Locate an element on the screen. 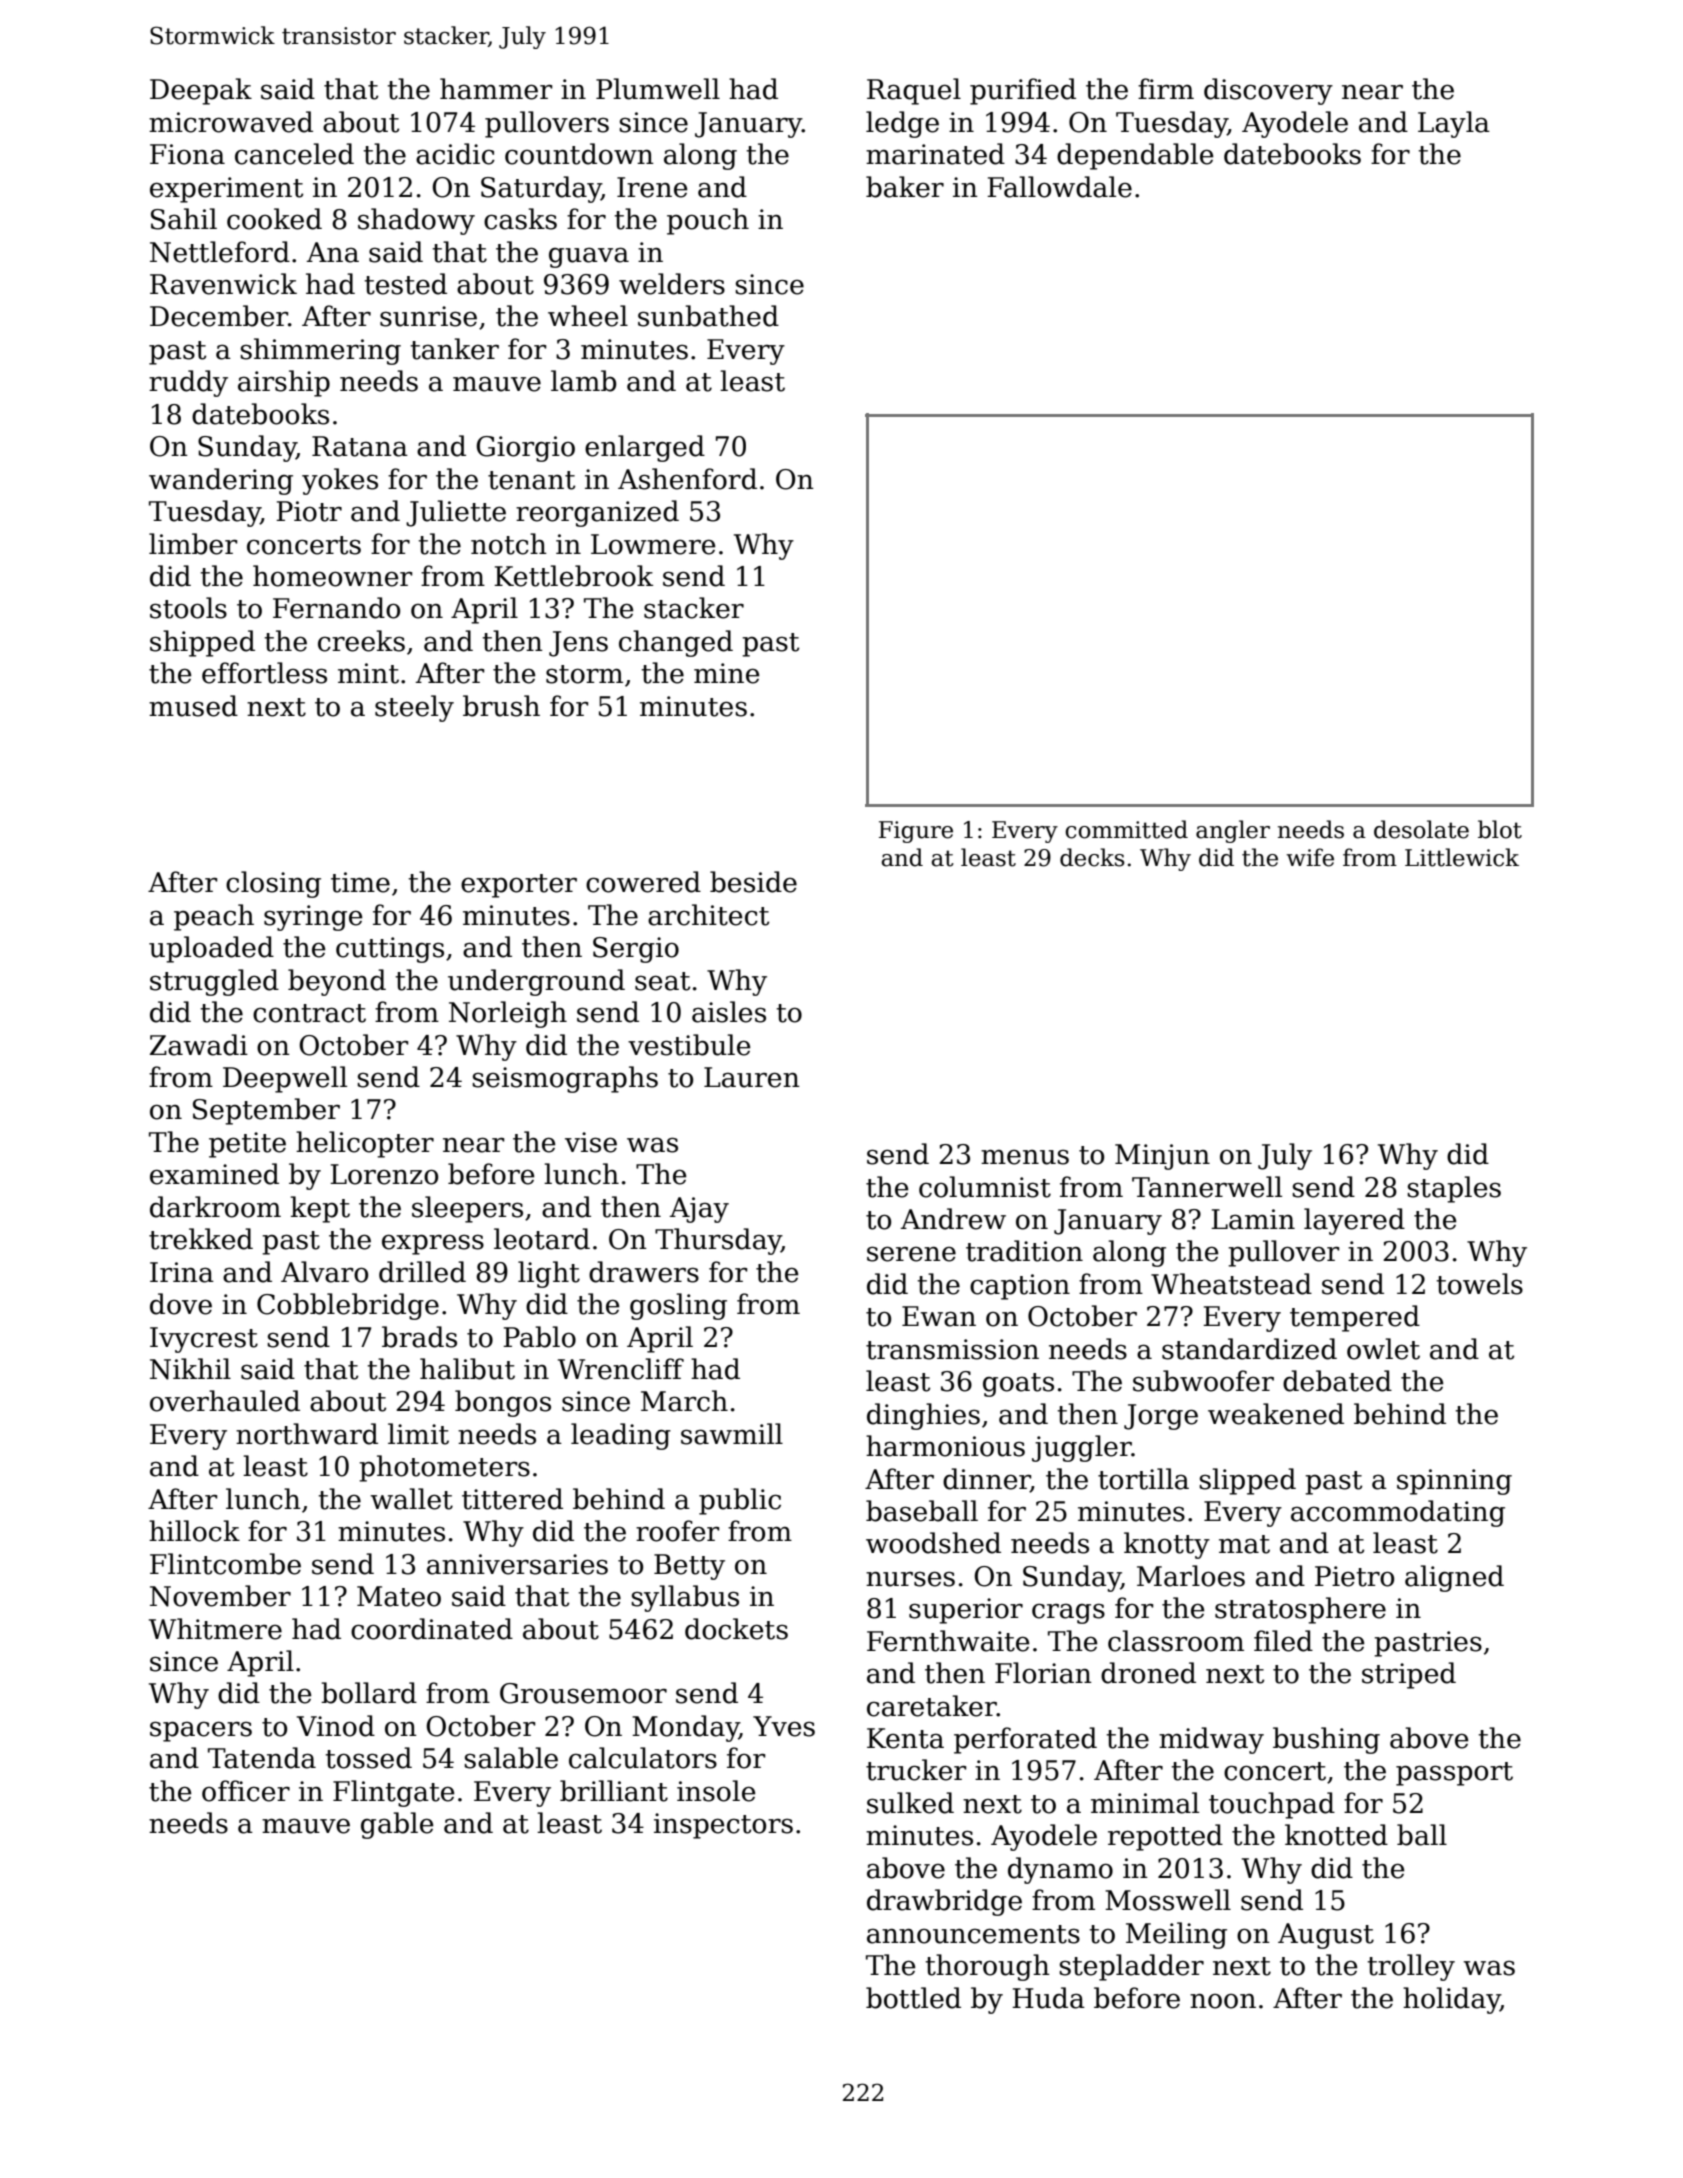 This screenshot has width=1683, height=2178. committed is located at coordinates (1126, 829).
